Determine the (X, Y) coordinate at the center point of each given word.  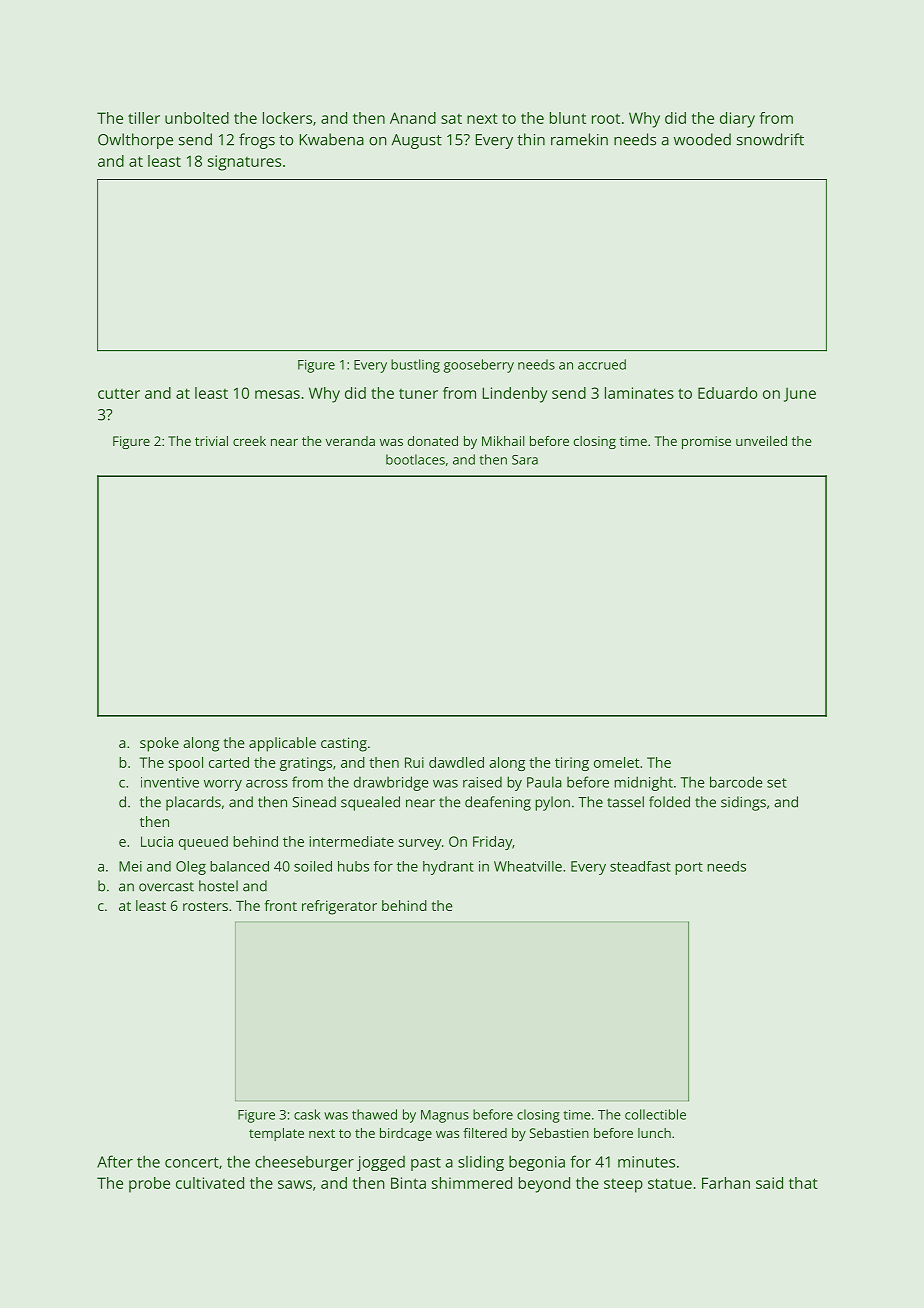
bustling (415, 366)
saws (295, 1184)
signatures (244, 163)
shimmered (472, 1183)
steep (623, 1186)
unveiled (761, 441)
